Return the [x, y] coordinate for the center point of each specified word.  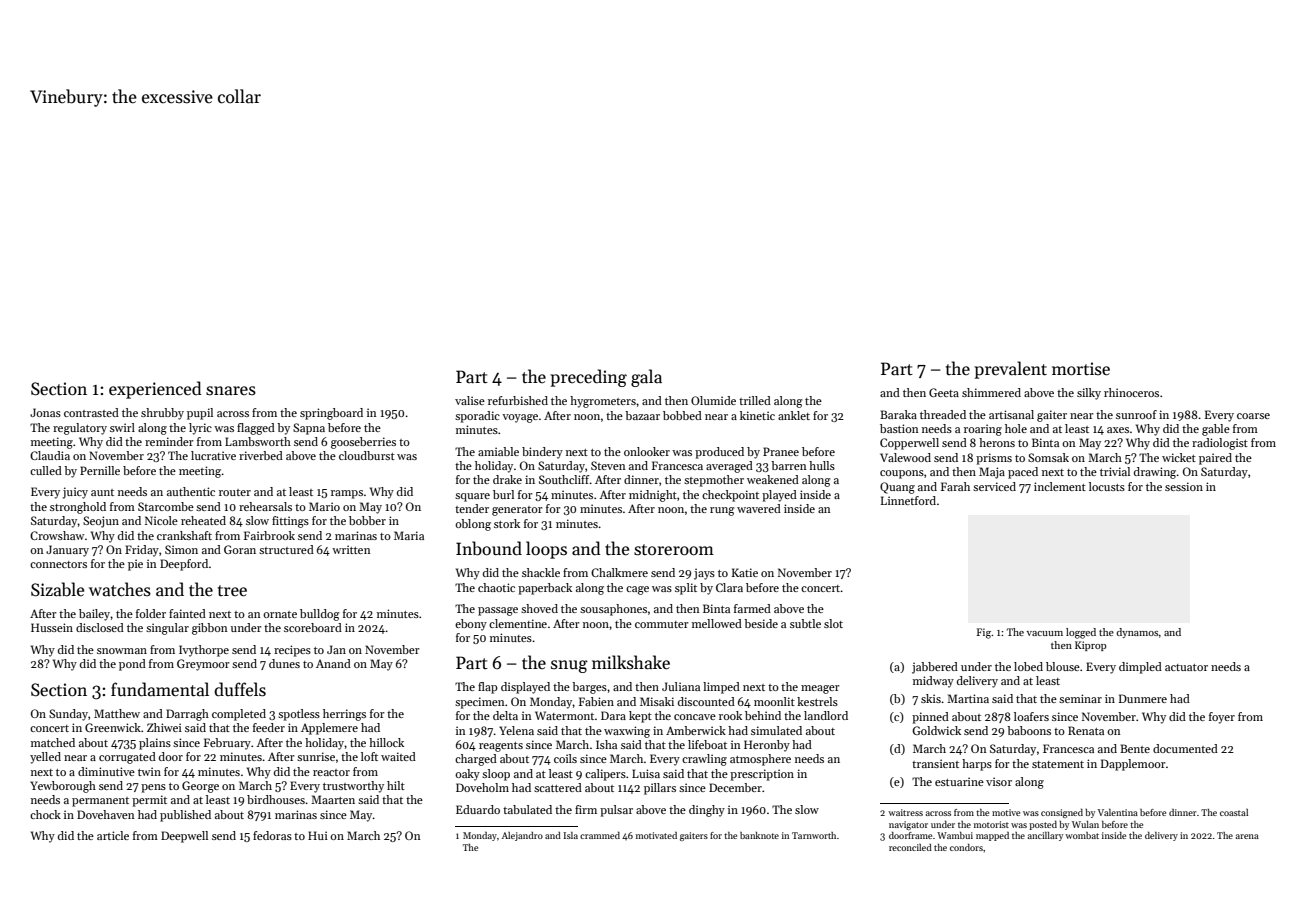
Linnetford [908, 500]
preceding [588, 378]
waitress [905, 812]
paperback [545, 589]
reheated [203, 520]
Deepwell [184, 837]
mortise [1081, 369]
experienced [155, 390]
